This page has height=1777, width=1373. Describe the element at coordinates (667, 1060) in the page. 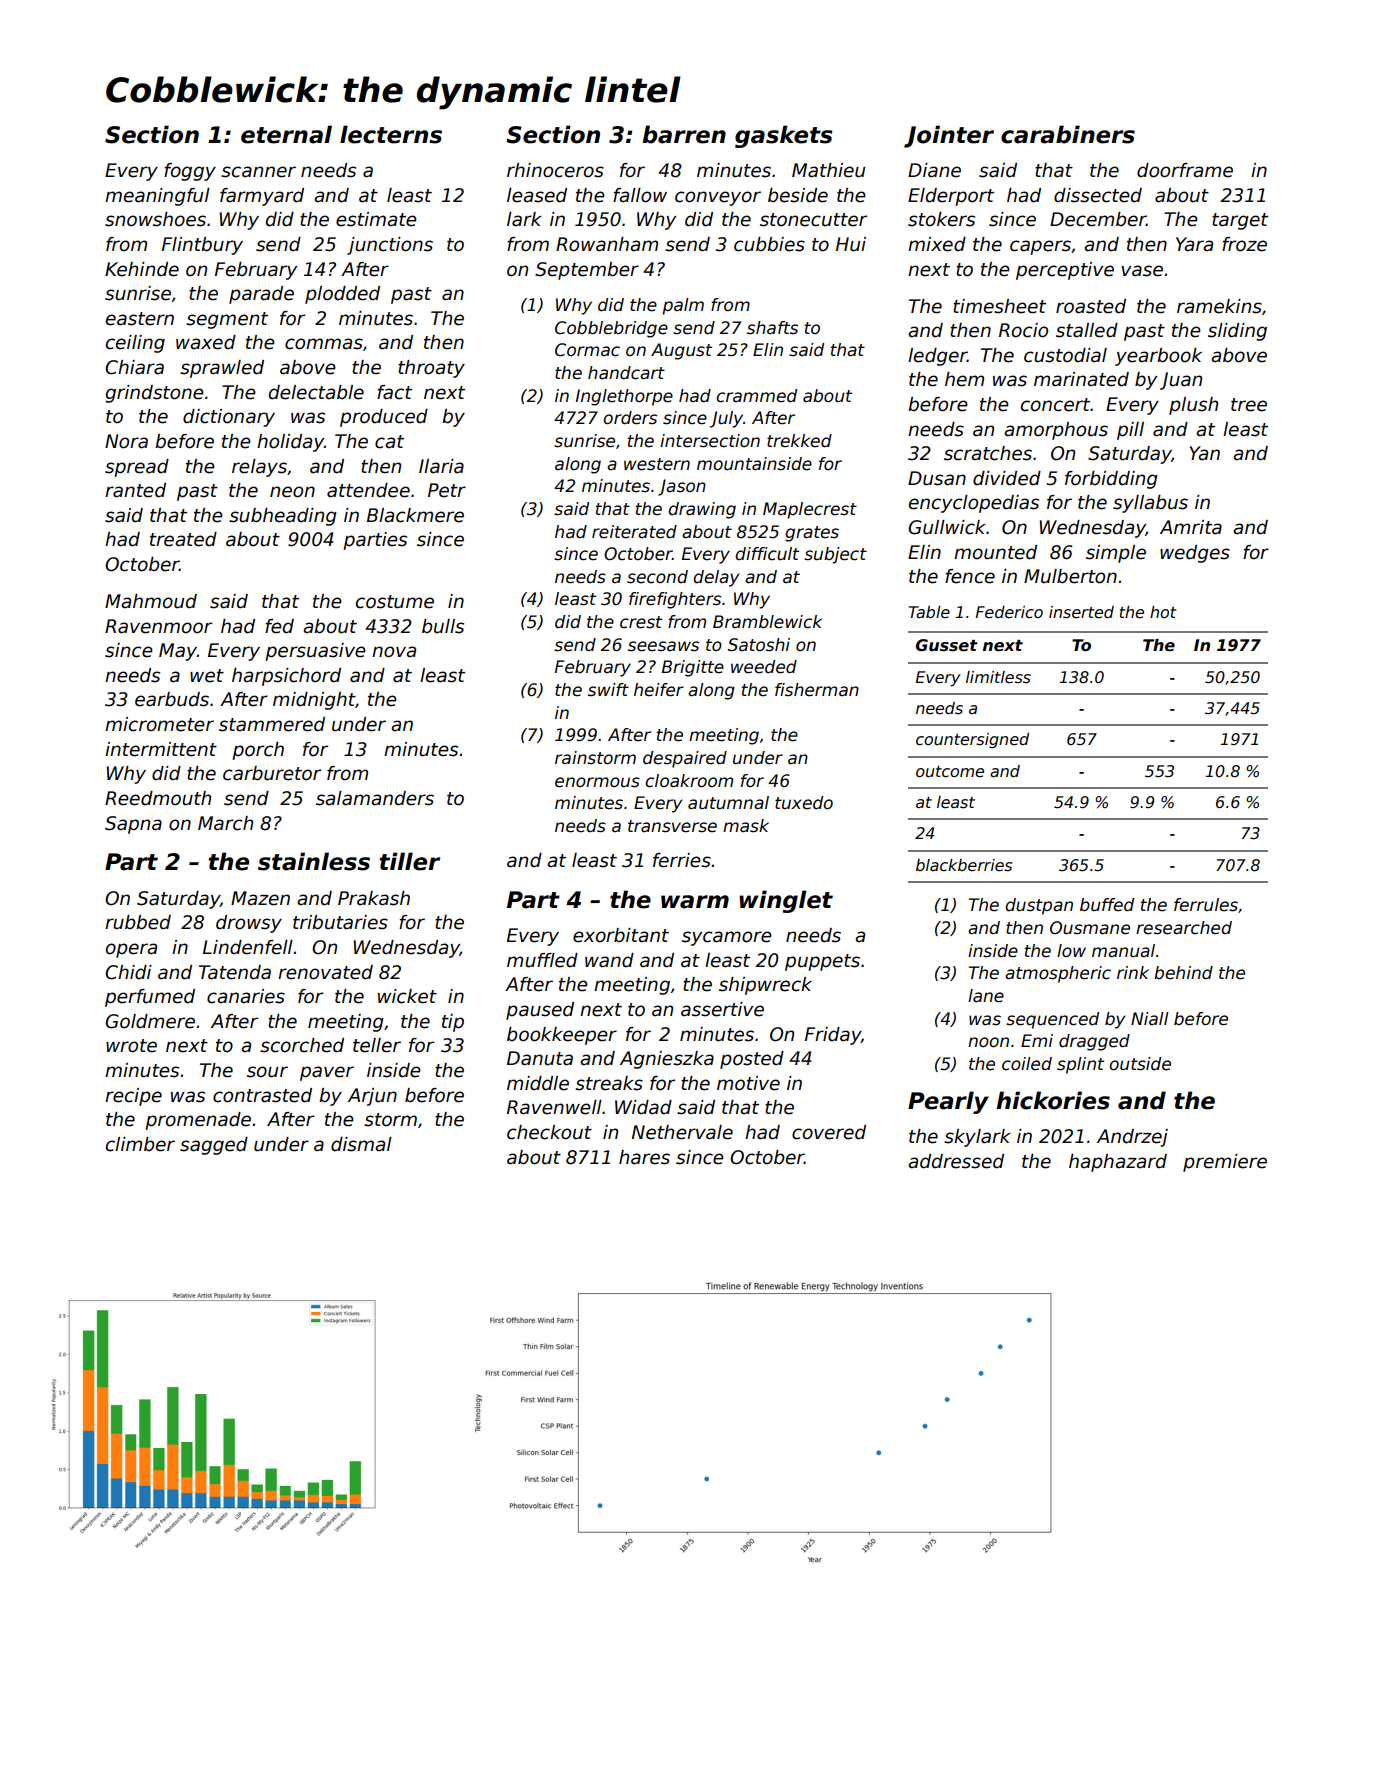

I see `Agnieszka` at that location.
